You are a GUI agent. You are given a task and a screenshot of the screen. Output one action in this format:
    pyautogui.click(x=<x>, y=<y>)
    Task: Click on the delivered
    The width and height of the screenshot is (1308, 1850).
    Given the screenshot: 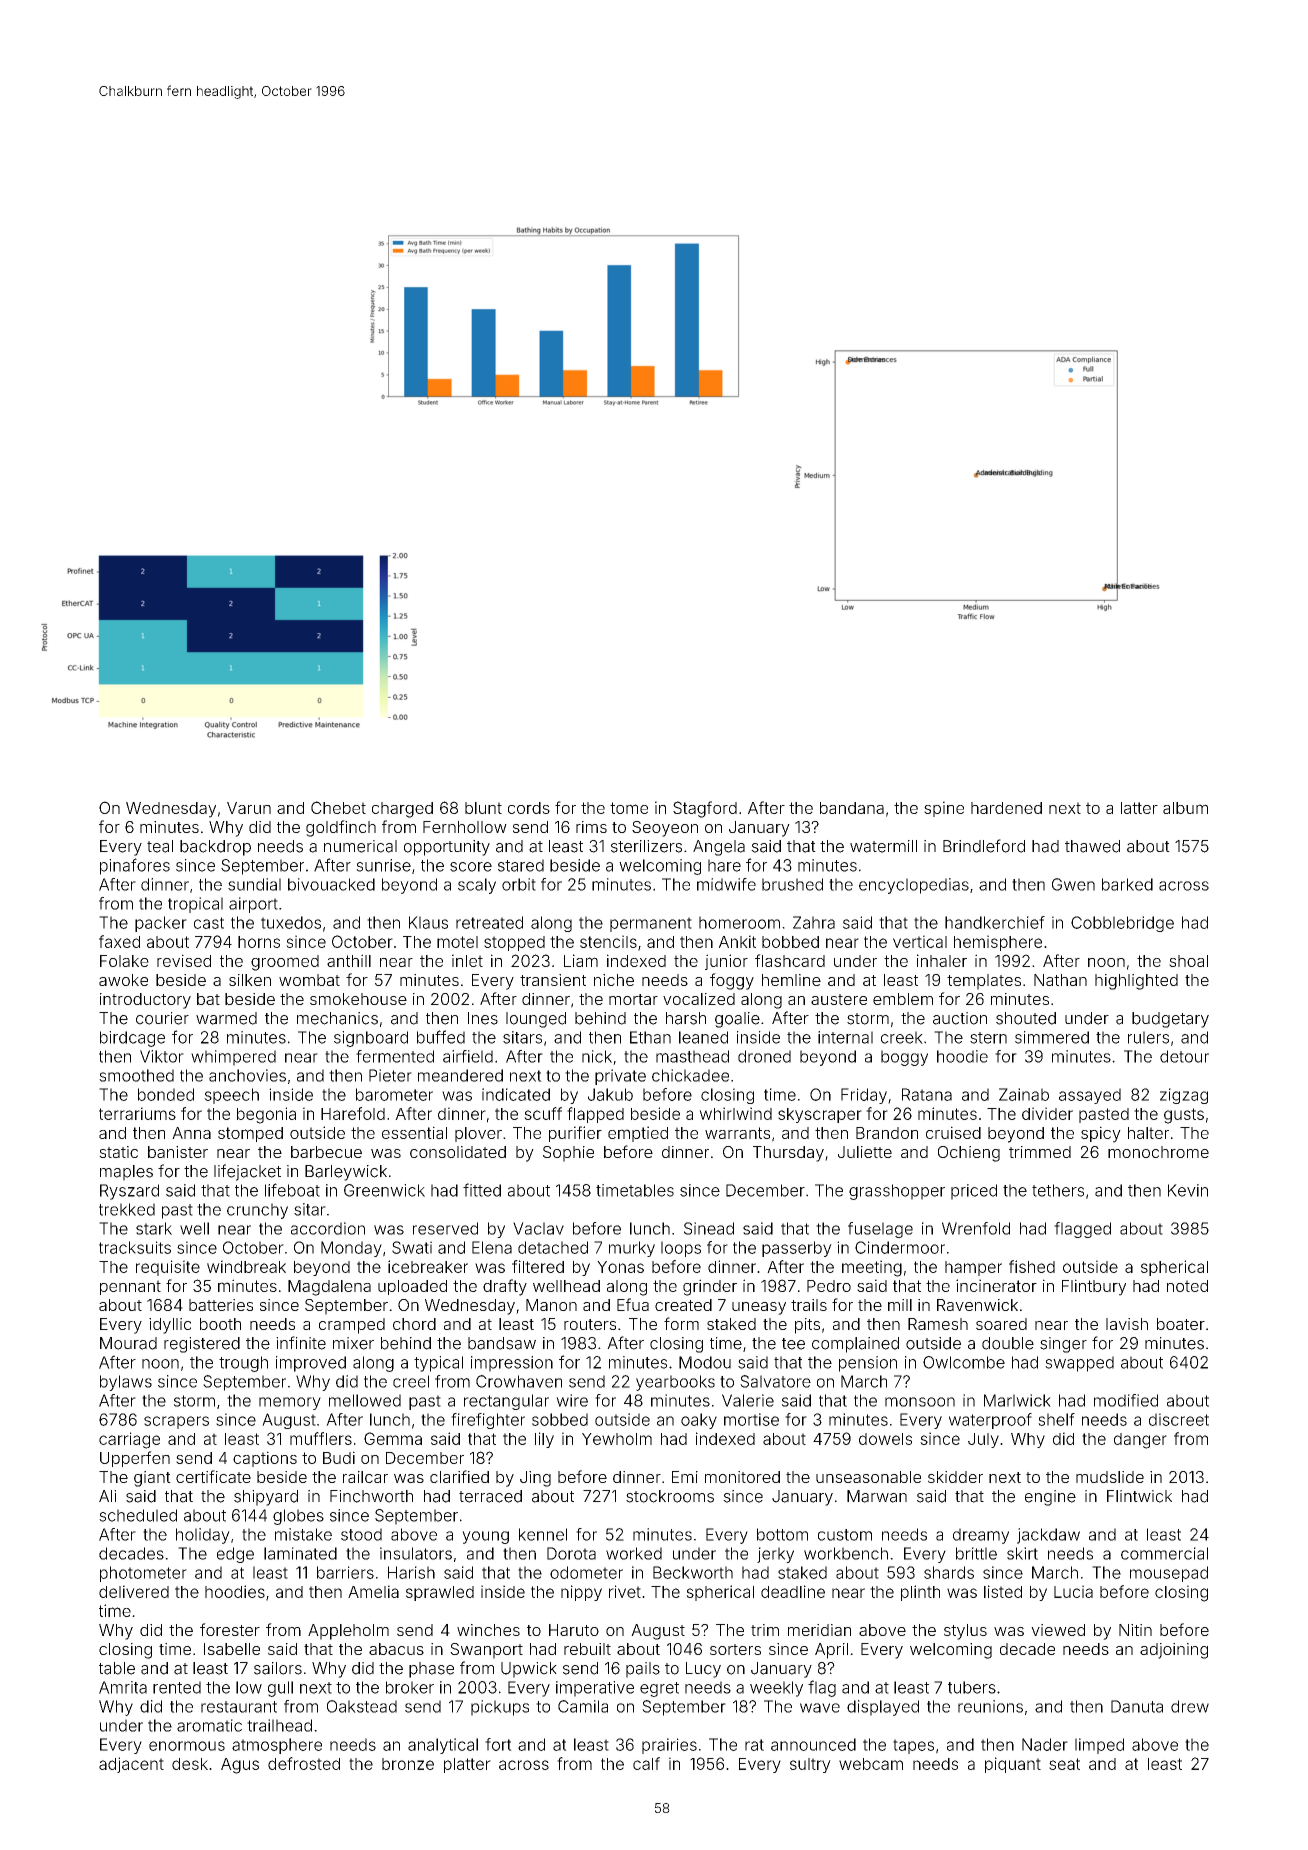 What is the action you would take?
    pyautogui.click(x=134, y=1591)
